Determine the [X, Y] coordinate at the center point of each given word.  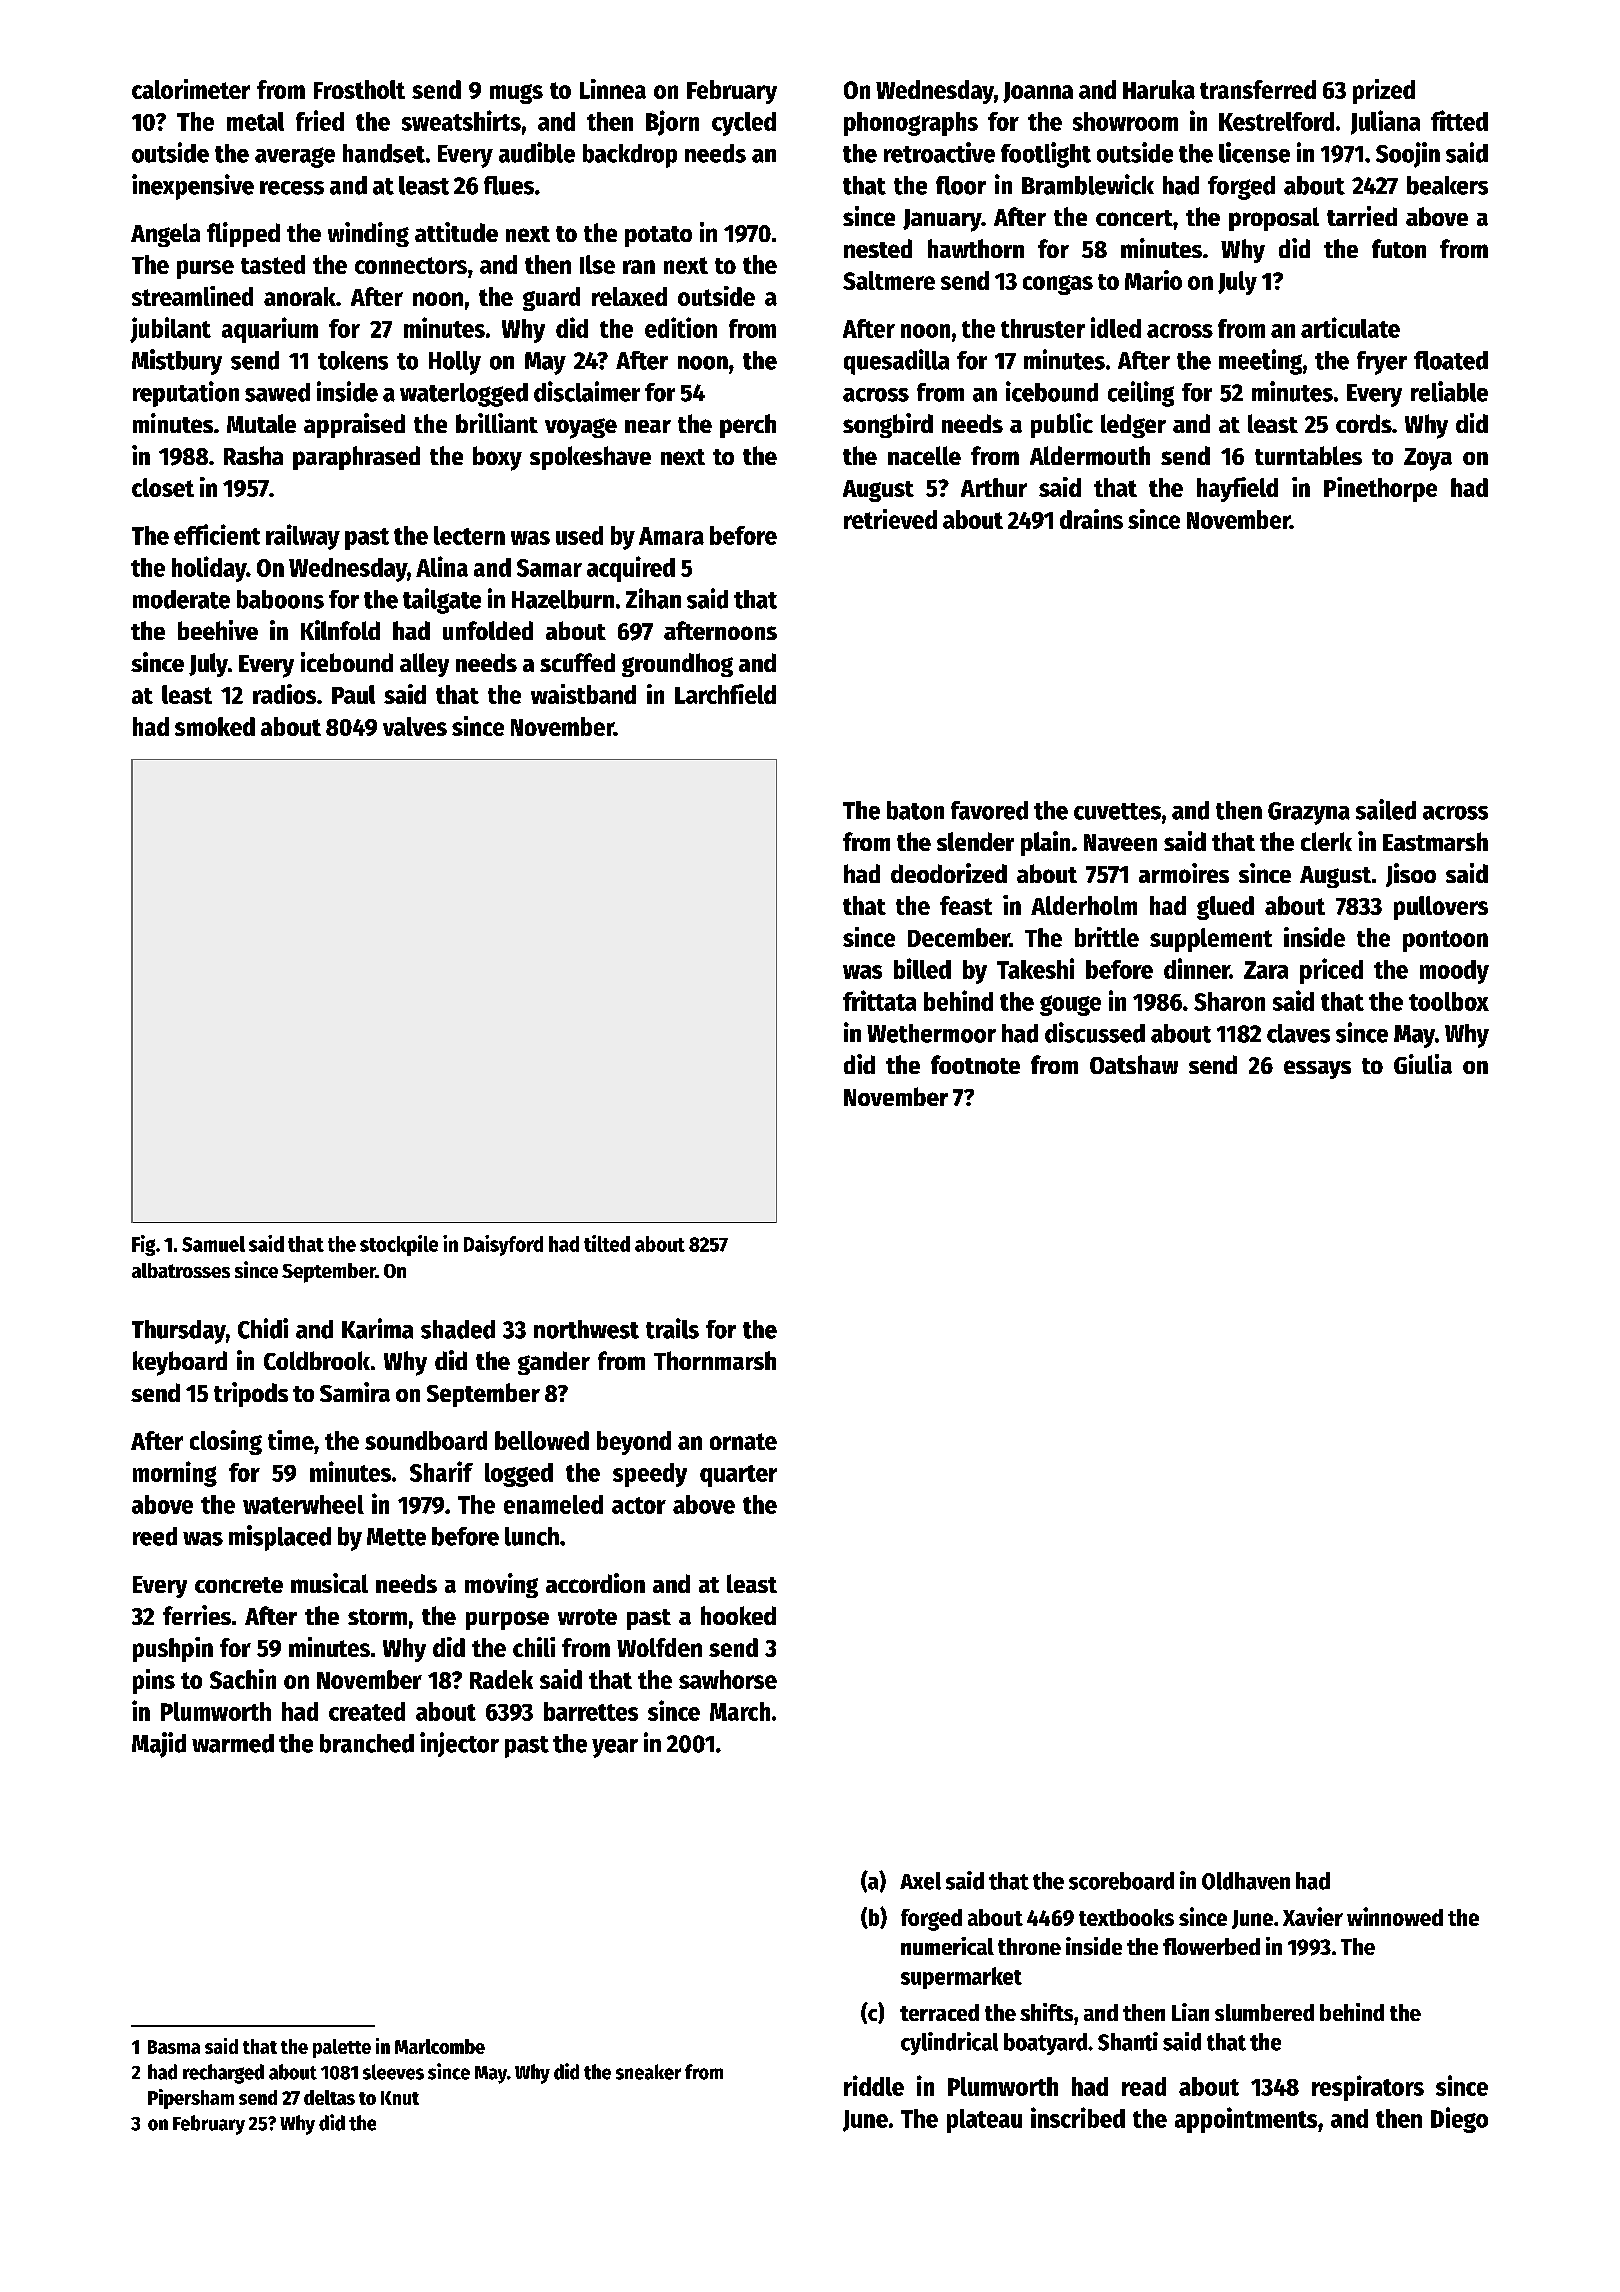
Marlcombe [440, 2046]
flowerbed [1211, 1946]
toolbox [1449, 1001]
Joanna [1038, 92]
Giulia [1423, 1064]
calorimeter [191, 89]
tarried [1362, 216]
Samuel [213, 1244]
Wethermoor [931, 1033]
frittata [879, 1000]
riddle [874, 2085]
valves [415, 726]
